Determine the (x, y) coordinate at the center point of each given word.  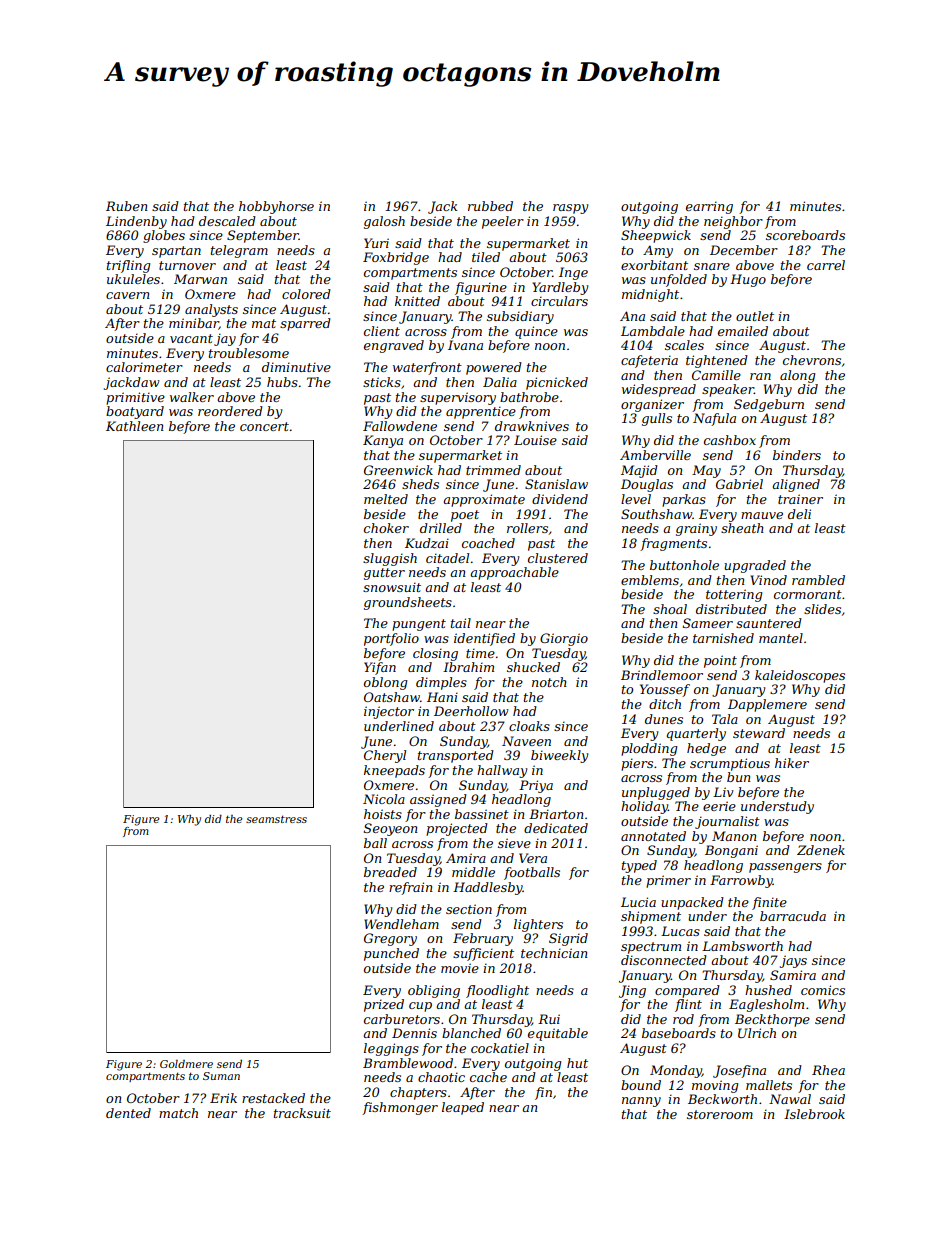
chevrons (812, 360)
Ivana (465, 345)
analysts (211, 310)
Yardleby (560, 288)
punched (391, 954)
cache (488, 1077)
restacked (273, 1098)
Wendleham (401, 924)
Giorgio (564, 639)
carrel (826, 265)
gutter (384, 574)
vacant (191, 338)
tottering (734, 595)
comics (823, 990)
